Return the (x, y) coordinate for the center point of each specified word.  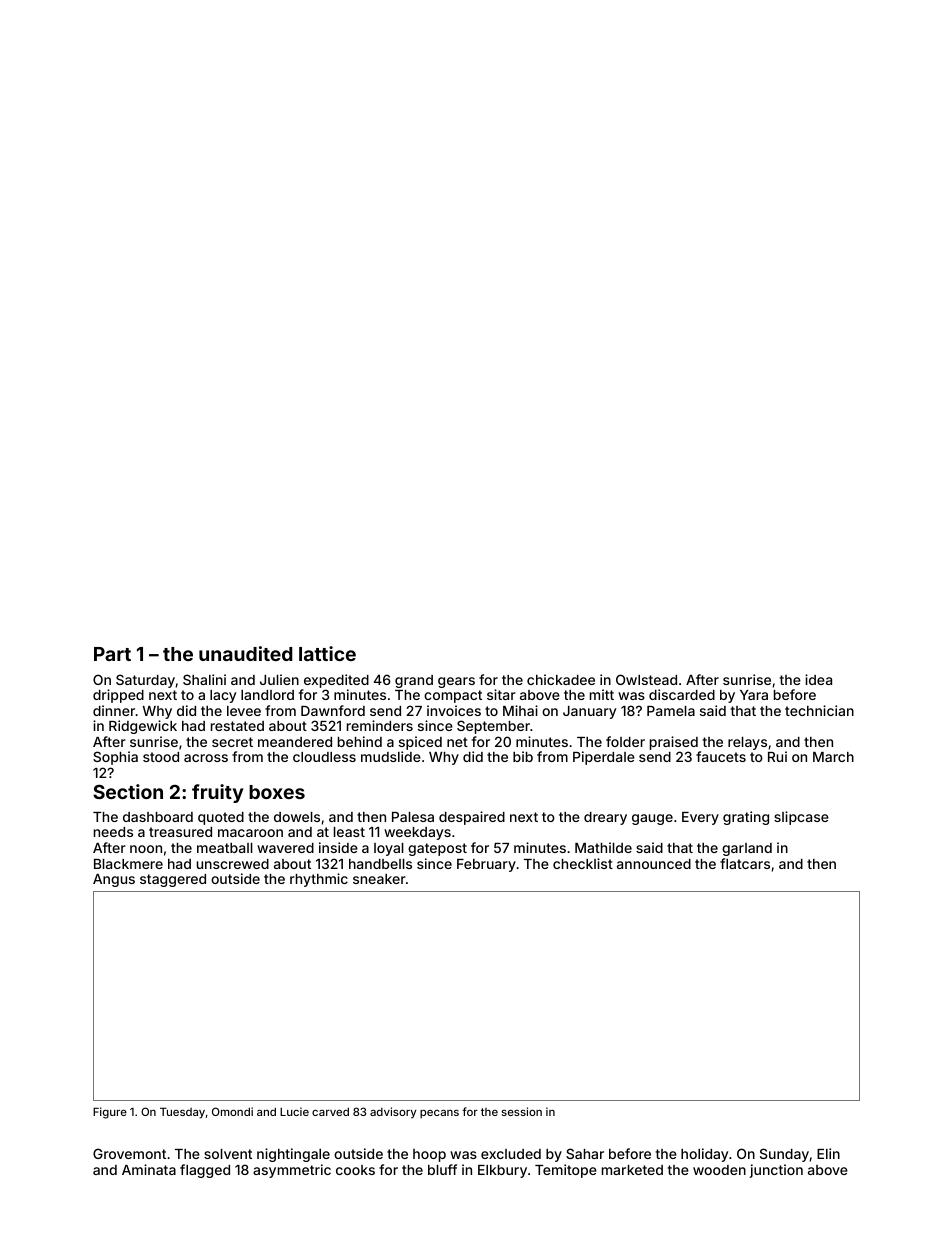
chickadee (561, 679)
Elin (828, 1153)
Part (112, 654)
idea (818, 679)
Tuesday (182, 1113)
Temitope (566, 1171)
